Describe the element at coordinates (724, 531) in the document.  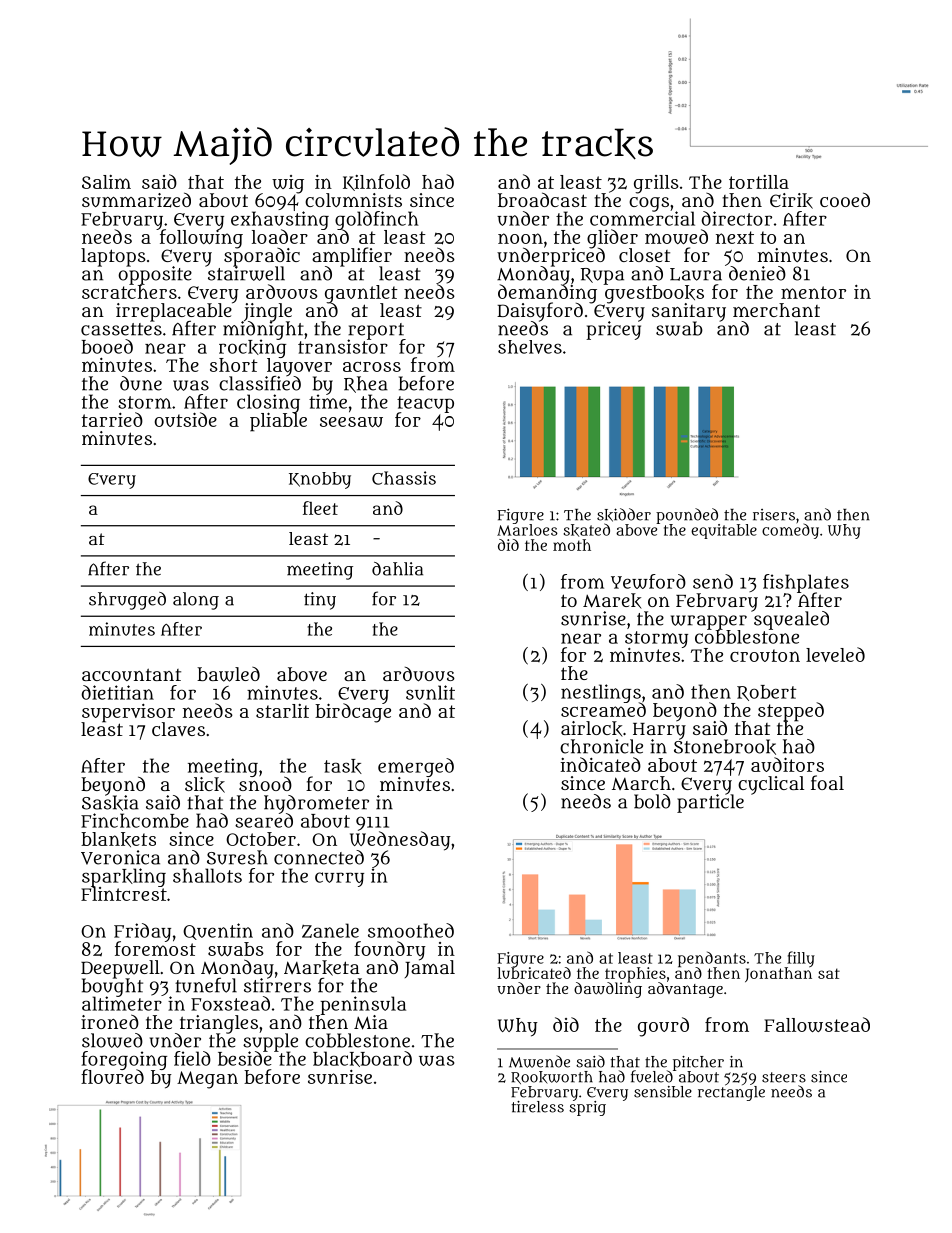
I see `equitable` at that location.
